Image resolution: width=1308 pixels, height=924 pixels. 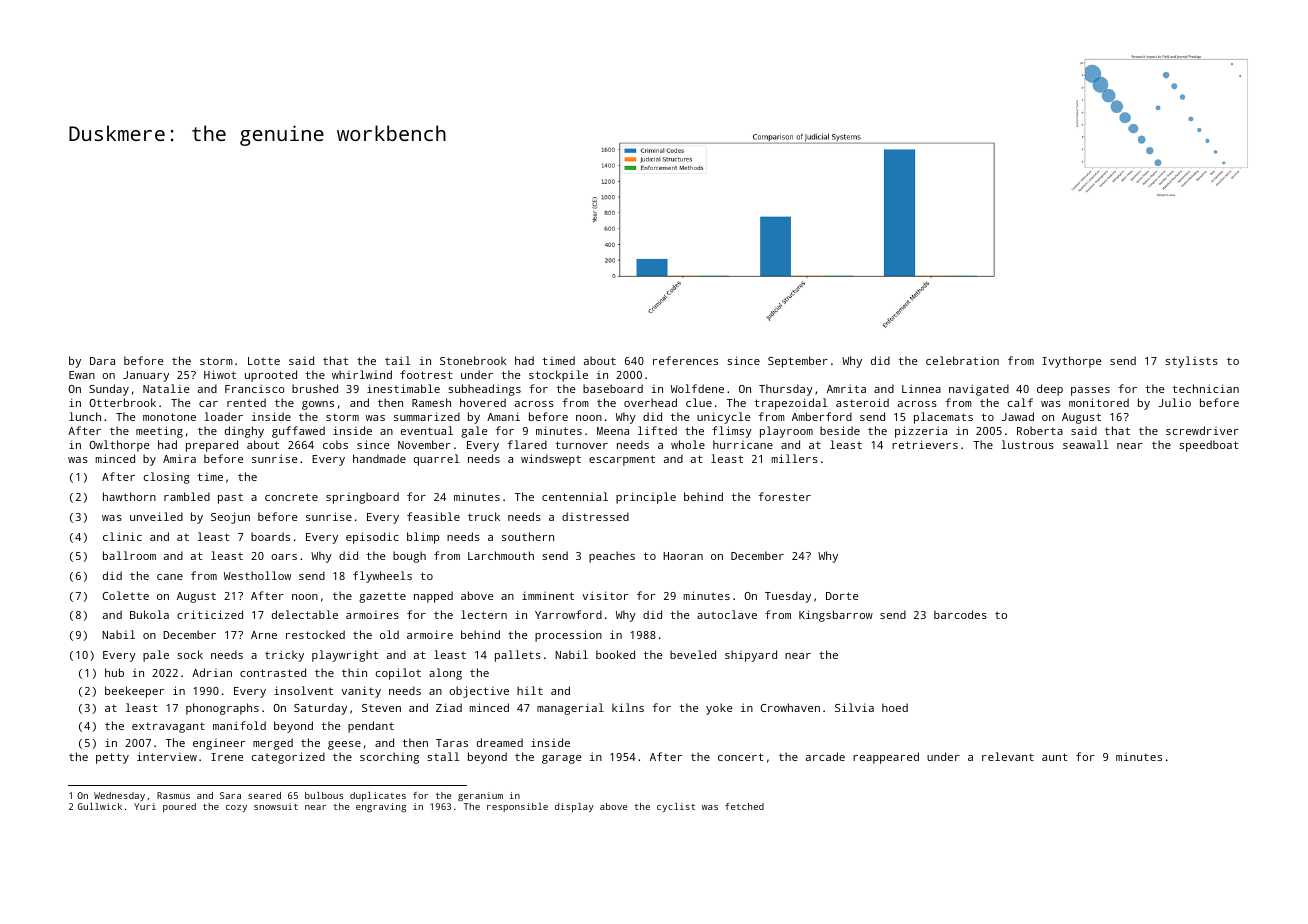 I want to click on Steven, so click(x=381, y=708).
